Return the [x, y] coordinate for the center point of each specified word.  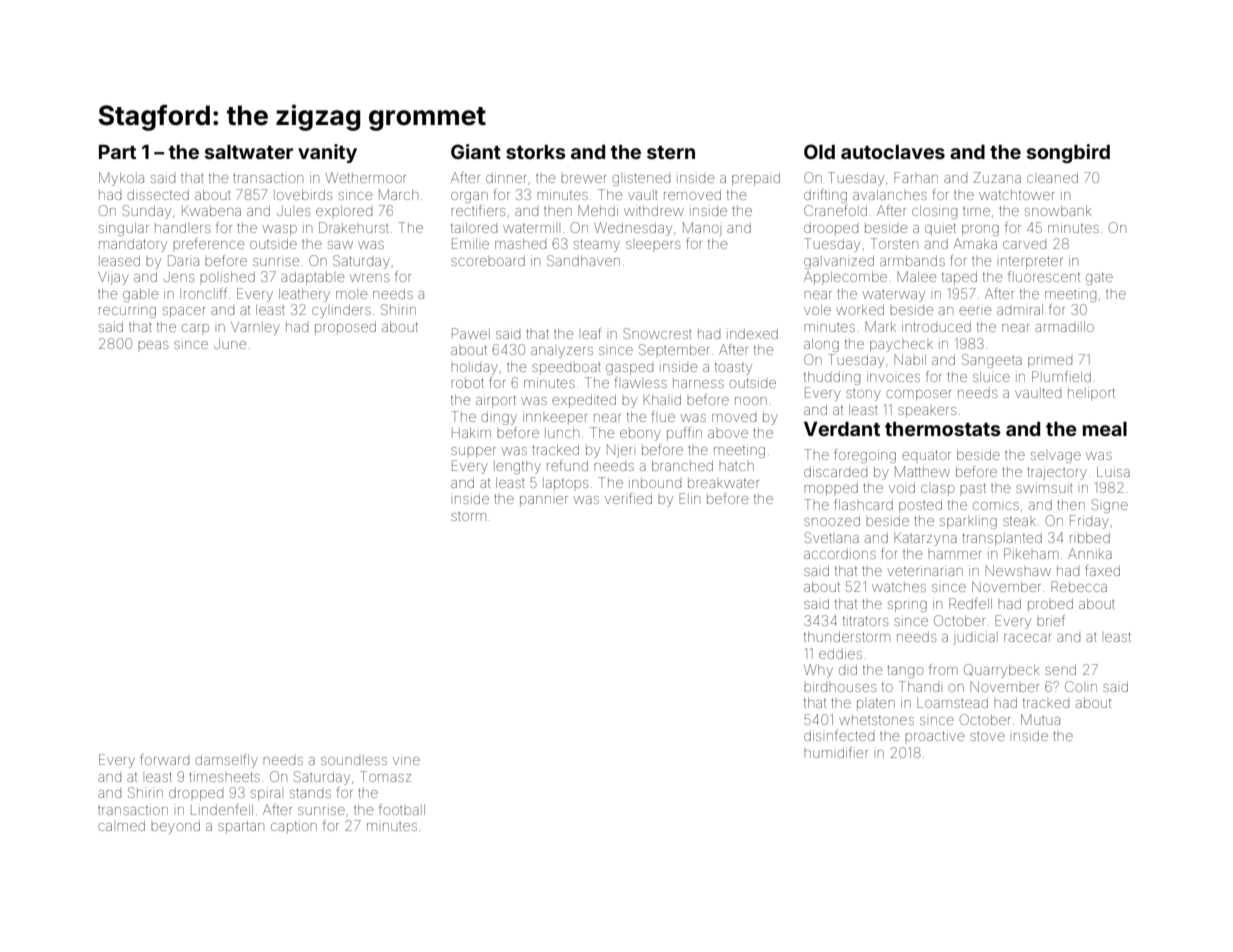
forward [164, 759]
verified [628, 498]
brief [1051, 620]
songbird [1068, 153]
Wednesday [633, 229]
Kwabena [211, 211]
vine [406, 759]
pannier [544, 501]
